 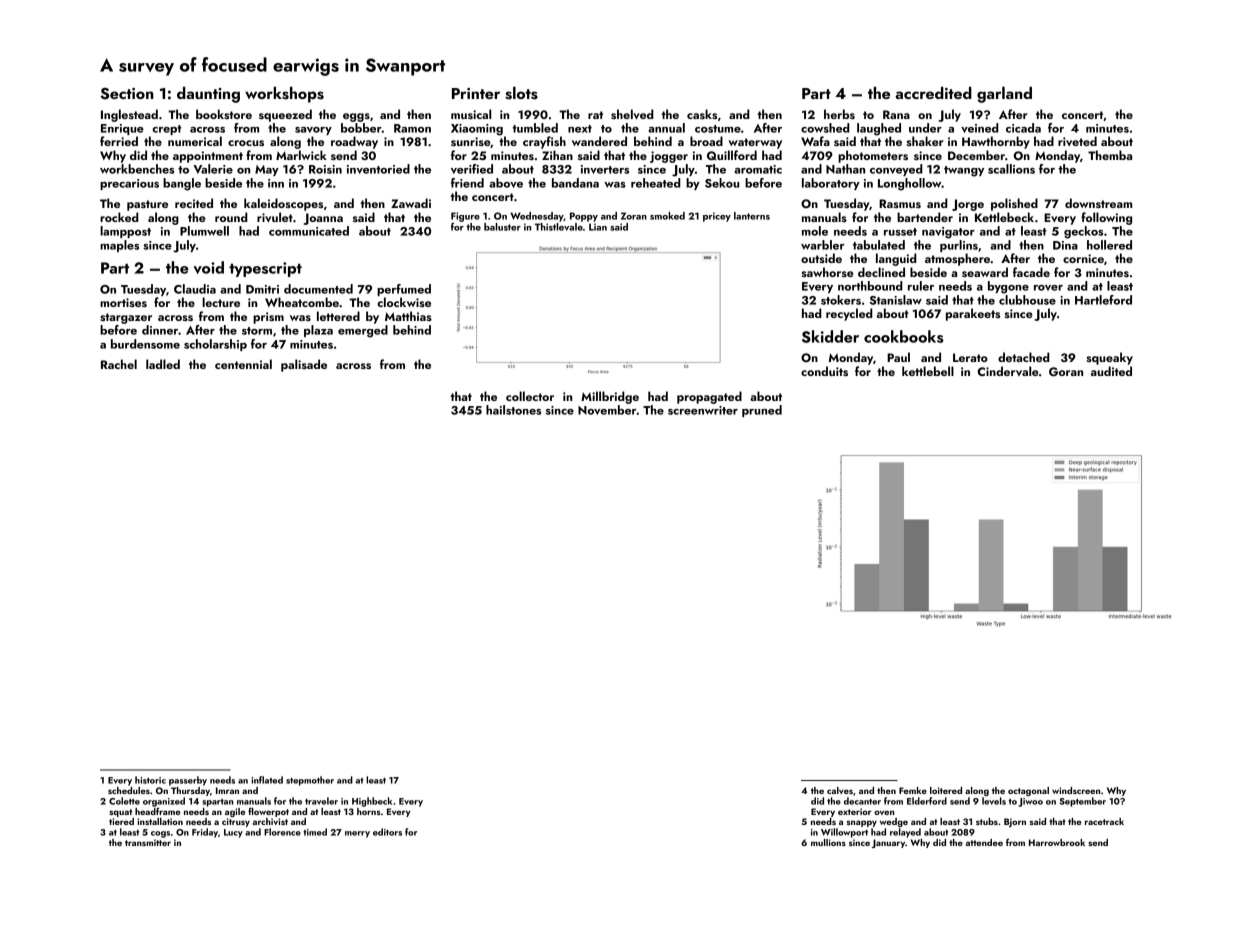 I want to click on conveyed, so click(x=896, y=170).
